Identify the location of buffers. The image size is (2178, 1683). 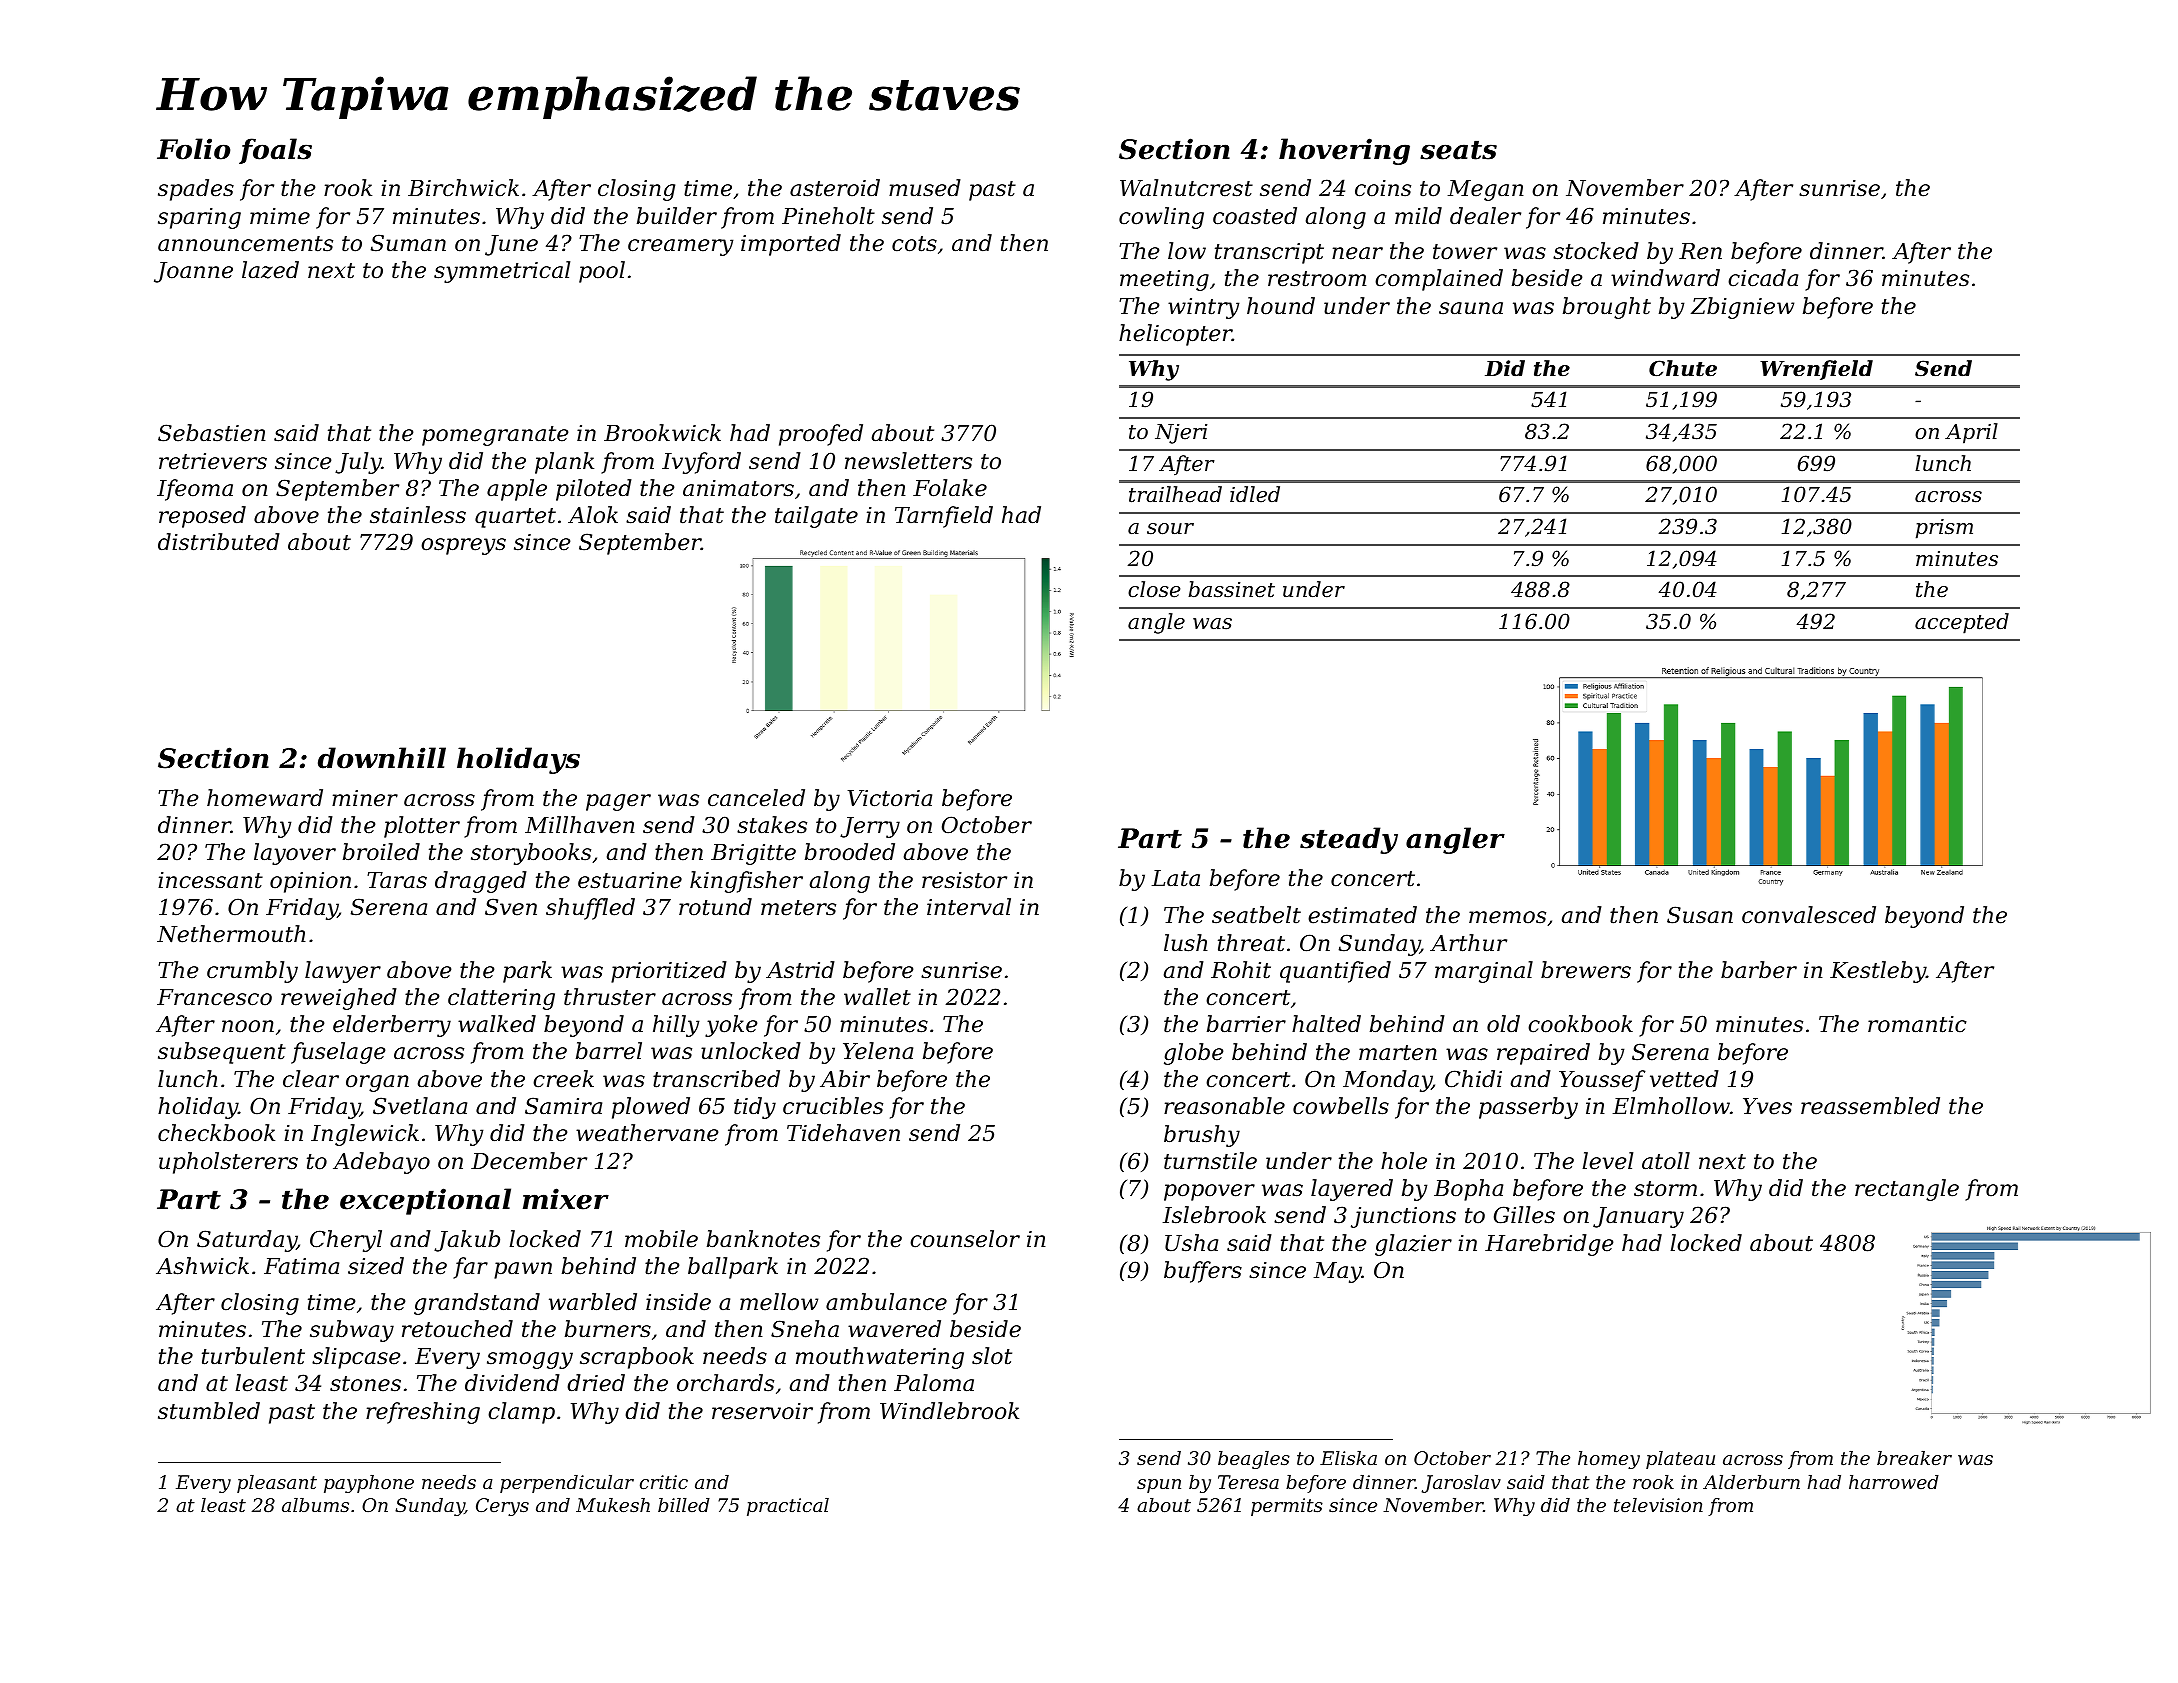
(1203, 1272).
